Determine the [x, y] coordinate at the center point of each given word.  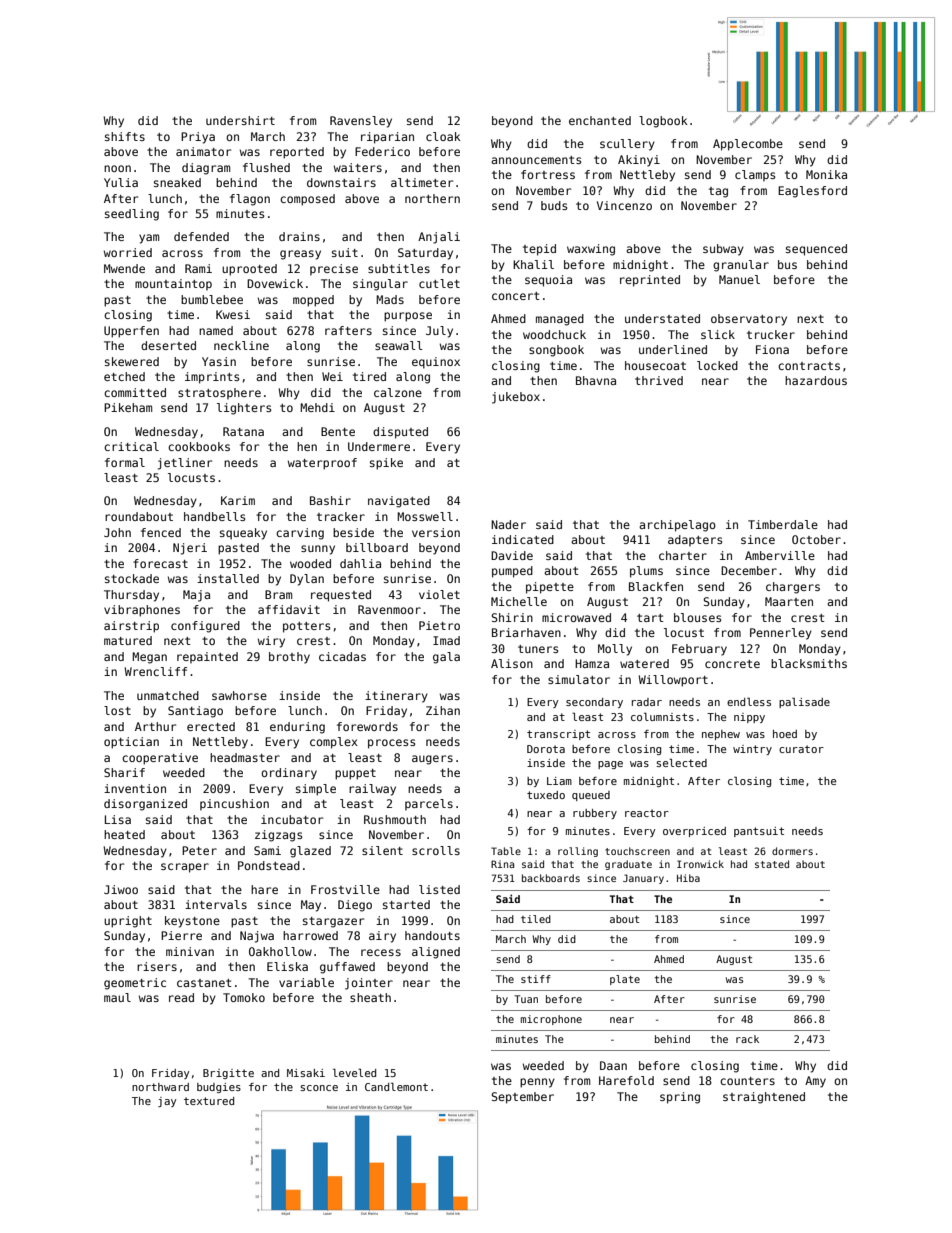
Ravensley [361, 122]
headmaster [245, 757]
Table [506, 851]
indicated [523, 539]
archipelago [677, 526]
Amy [815, 1082]
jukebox [516, 398]
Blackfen [656, 586]
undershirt [240, 120]
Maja [196, 596]
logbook [663, 122]
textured [209, 1101]
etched [124, 376]
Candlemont [396, 1087]
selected [681, 763]
